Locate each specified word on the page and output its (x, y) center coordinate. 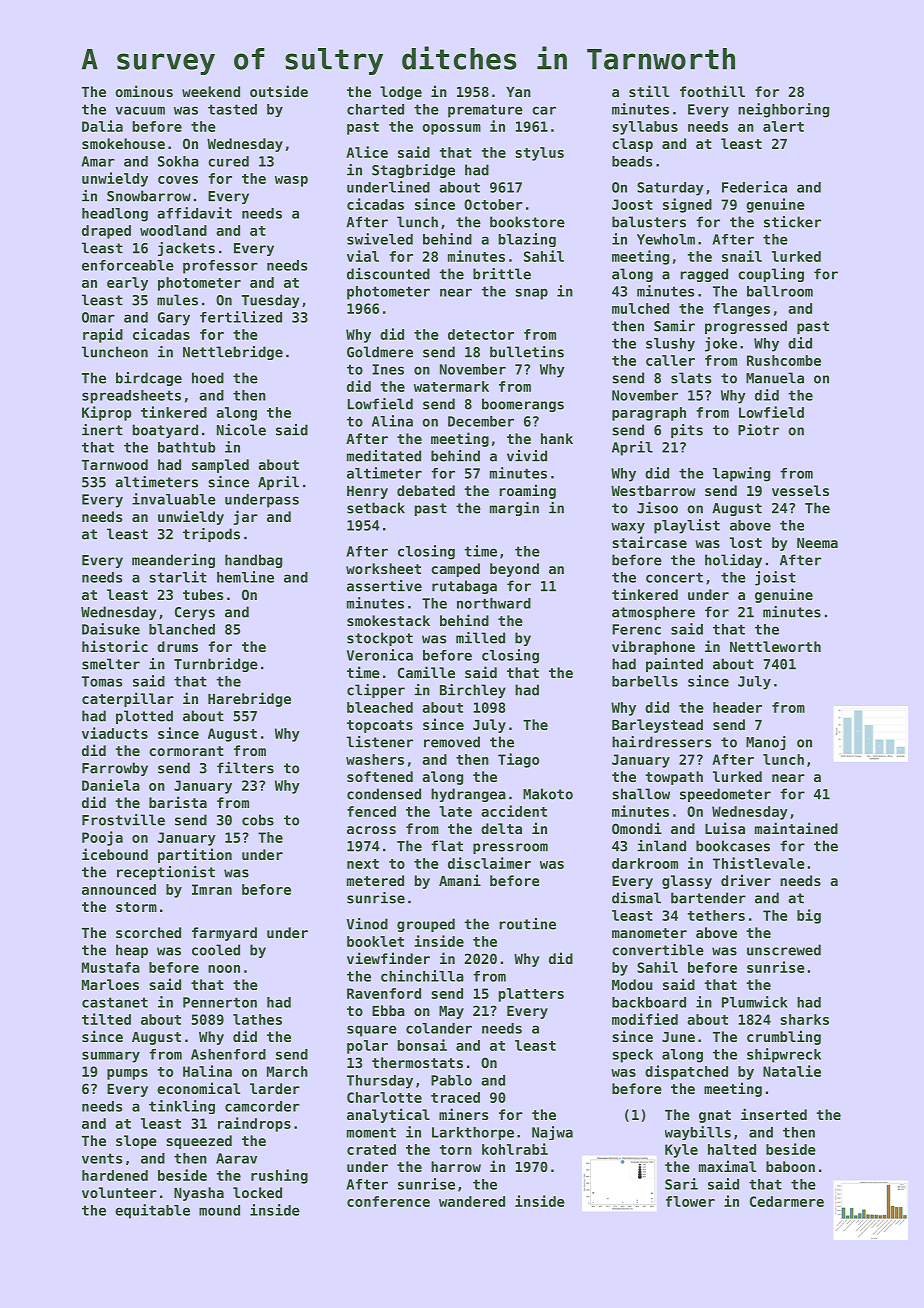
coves (178, 180)
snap (532, 294)
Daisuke (111, 629)
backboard (649, 1002)
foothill (712, 91)
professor (220, 267)
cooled (216, 950)
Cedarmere (787, 1201)
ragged (704, 275)
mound (219, 1210)
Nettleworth (775, 646)
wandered (472, 1201)
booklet (375, 941)
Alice (367, 152)
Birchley (473, 691)
